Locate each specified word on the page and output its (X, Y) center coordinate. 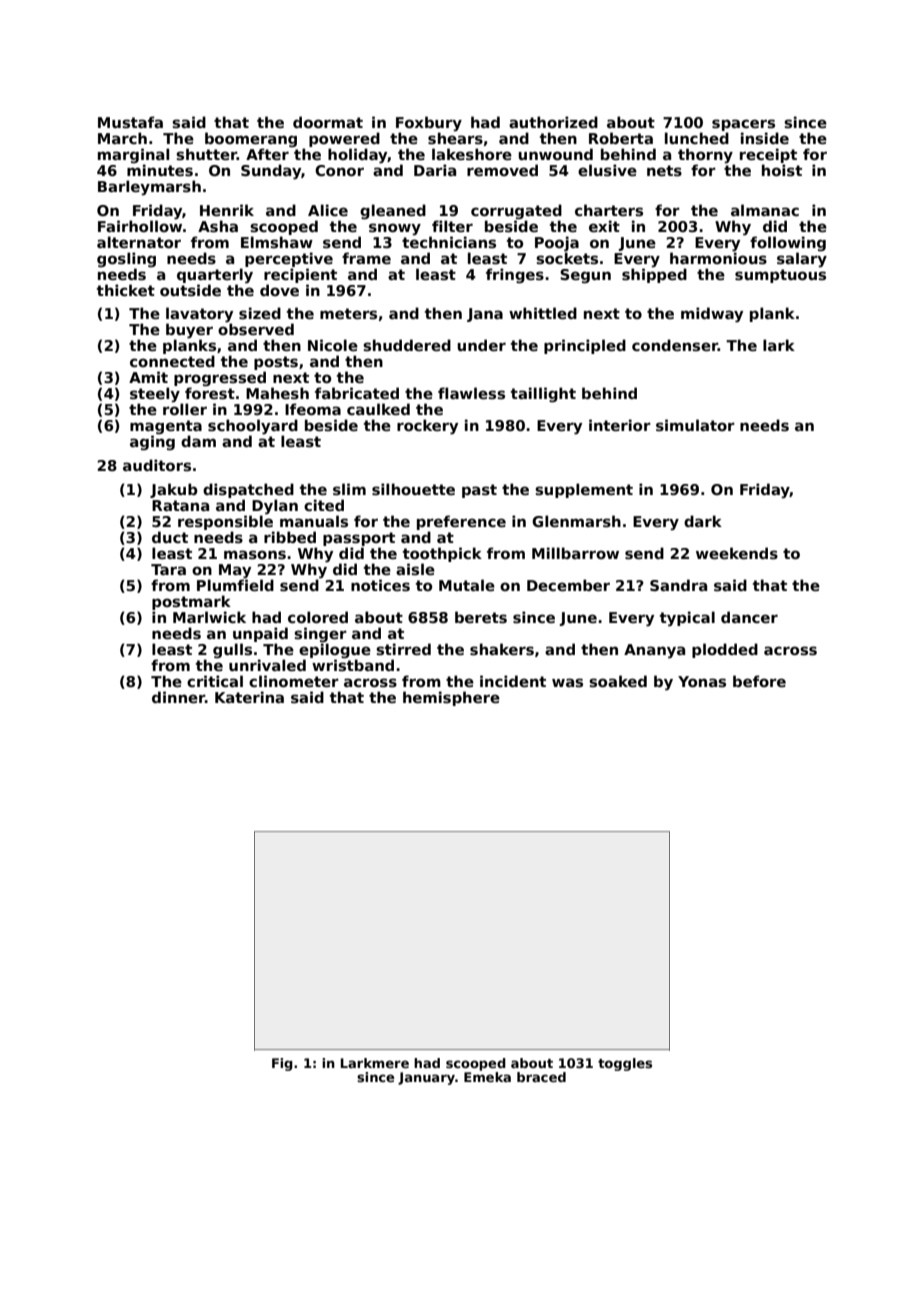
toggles (625, 1064)
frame (366, 258)
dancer (749, 617)
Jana (485, 315)
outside (190, 290)
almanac (765, 210)
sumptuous (780, 276)
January (426, 1078)
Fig (282, 1064)
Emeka (487, 1077)
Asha (218, 226)
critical (215, 681)
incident (513, 681)
